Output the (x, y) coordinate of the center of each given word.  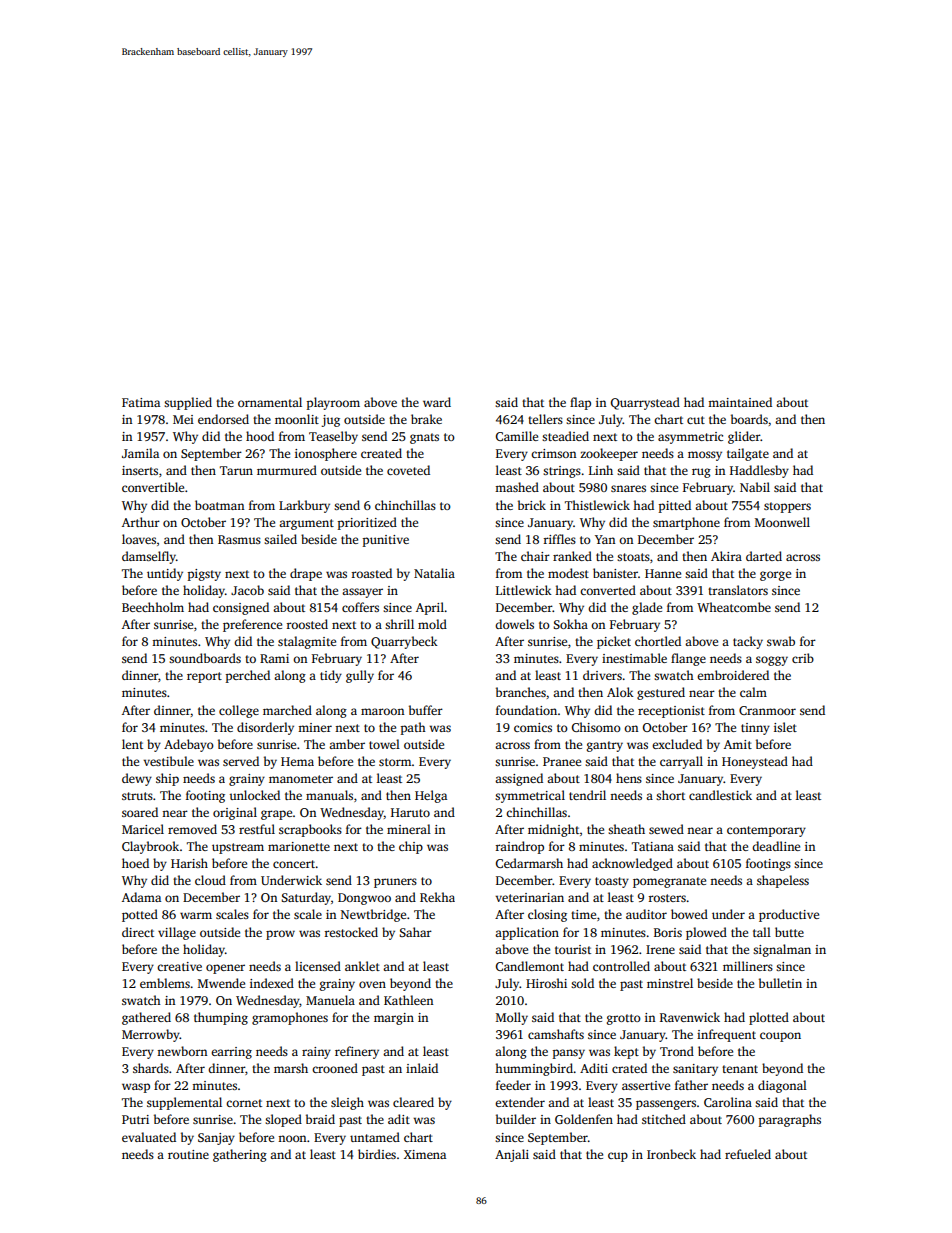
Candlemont (530, 966)
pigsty (204, 575)
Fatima (141, 402)
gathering (240, 1155)
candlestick (720, 795)
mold (432, 624)
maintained (740, 402)
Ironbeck (671, 1154)
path (413, 728)
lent (132, 744)
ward (437, 402)
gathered (146, 1018)
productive (789, 915)
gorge (775, 576)
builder (516, 1119)
